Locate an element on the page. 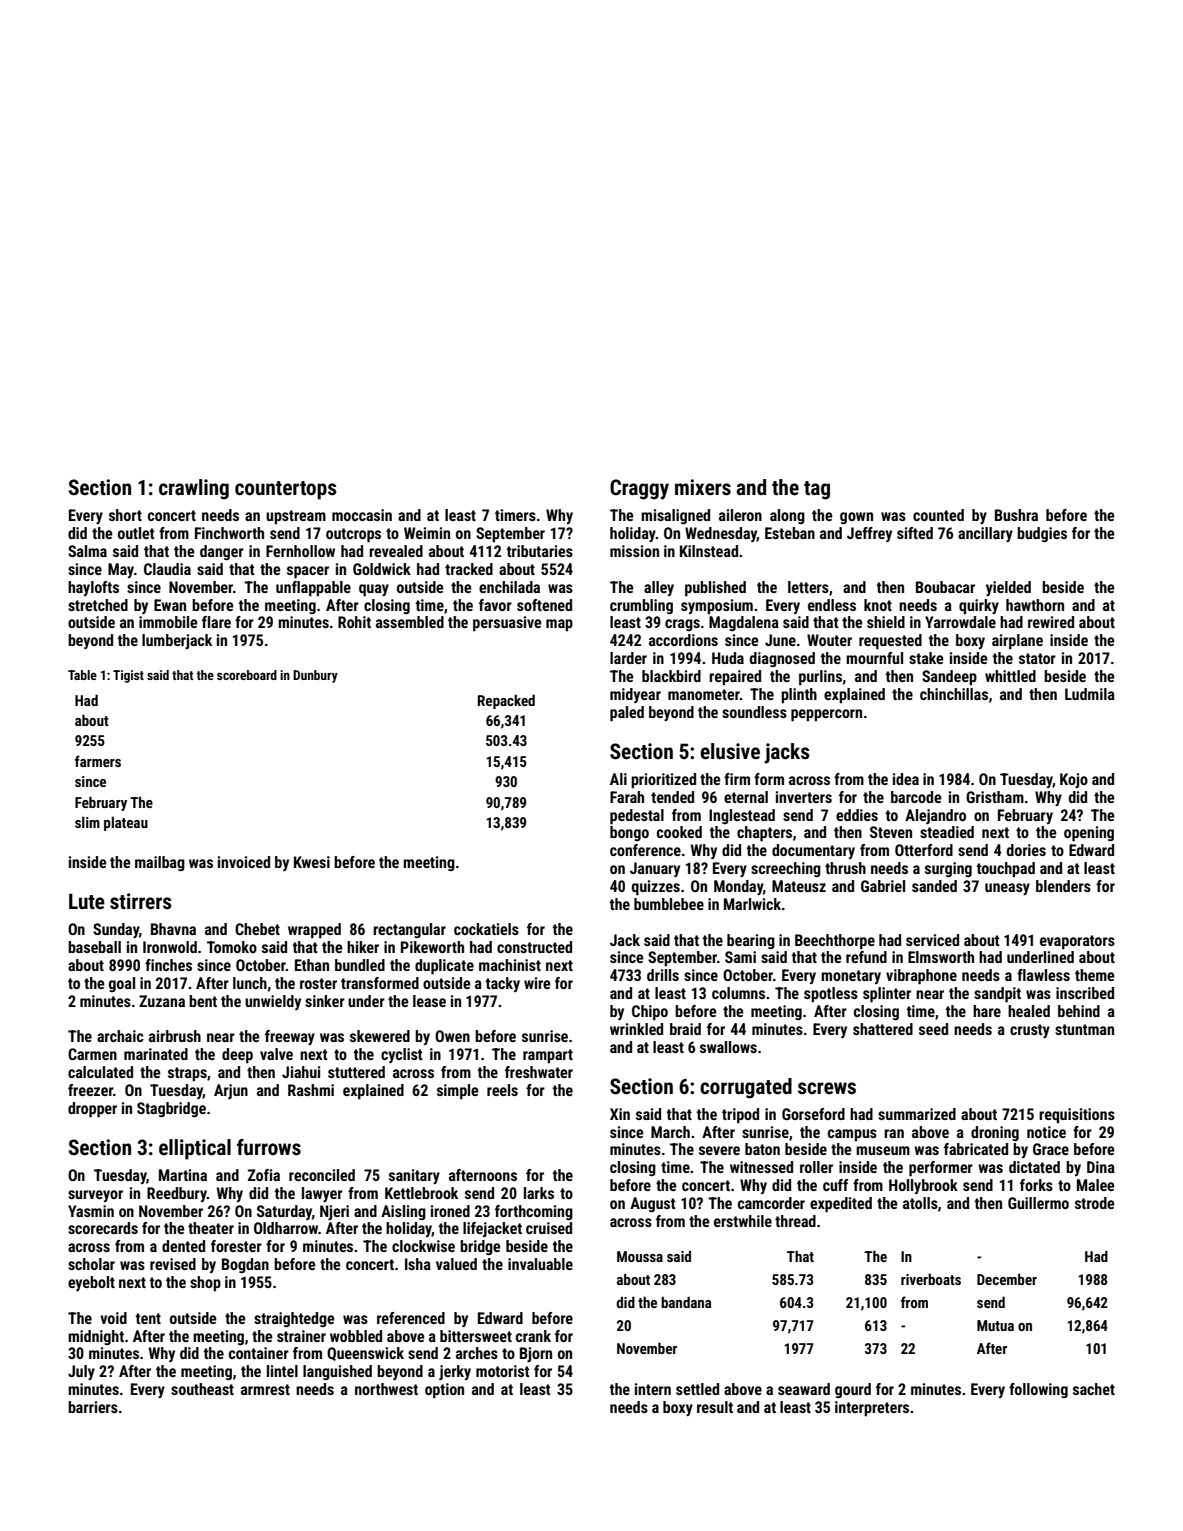 The image size is (1183, 1531). Craggy is located at coordinates (639, 489).
